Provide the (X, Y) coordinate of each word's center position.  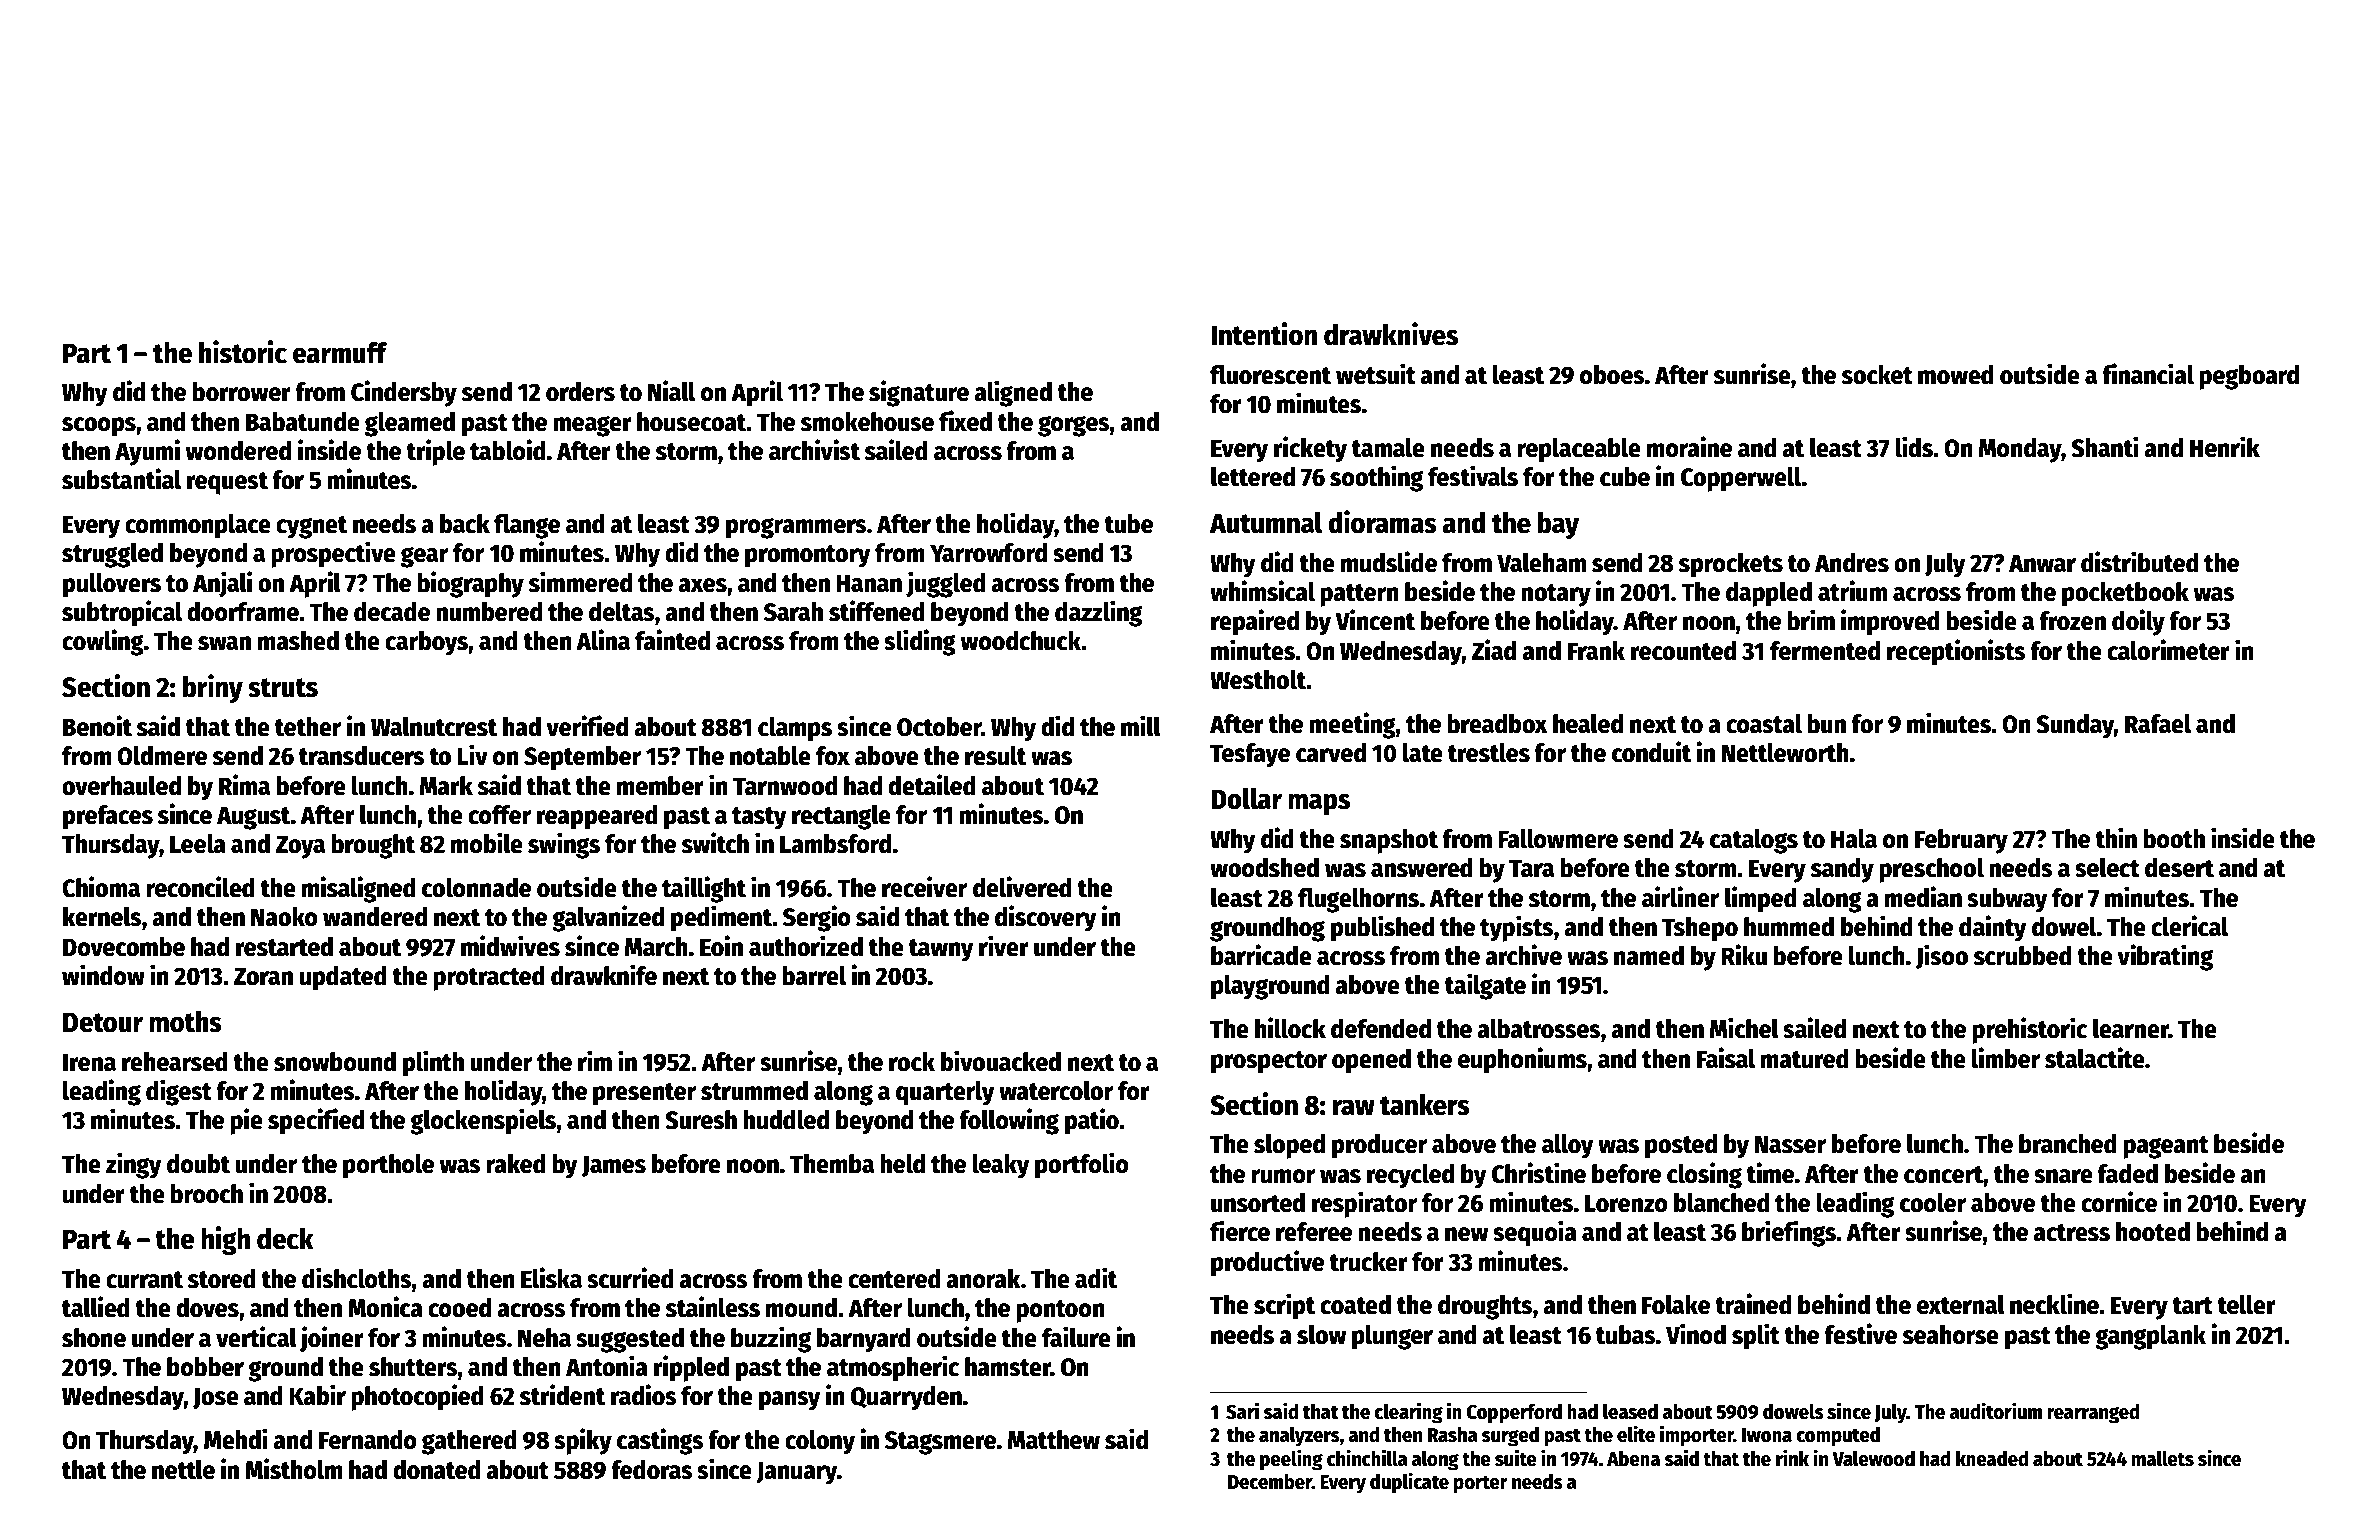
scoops (99, 427)
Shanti (2105, 447)
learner (2131, 1029)
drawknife (604, 975)
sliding (920, 642)
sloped (1289, 1146)
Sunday (2075, 726)
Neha (544, 1338)
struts (283, 688)
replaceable (1579, 450)
